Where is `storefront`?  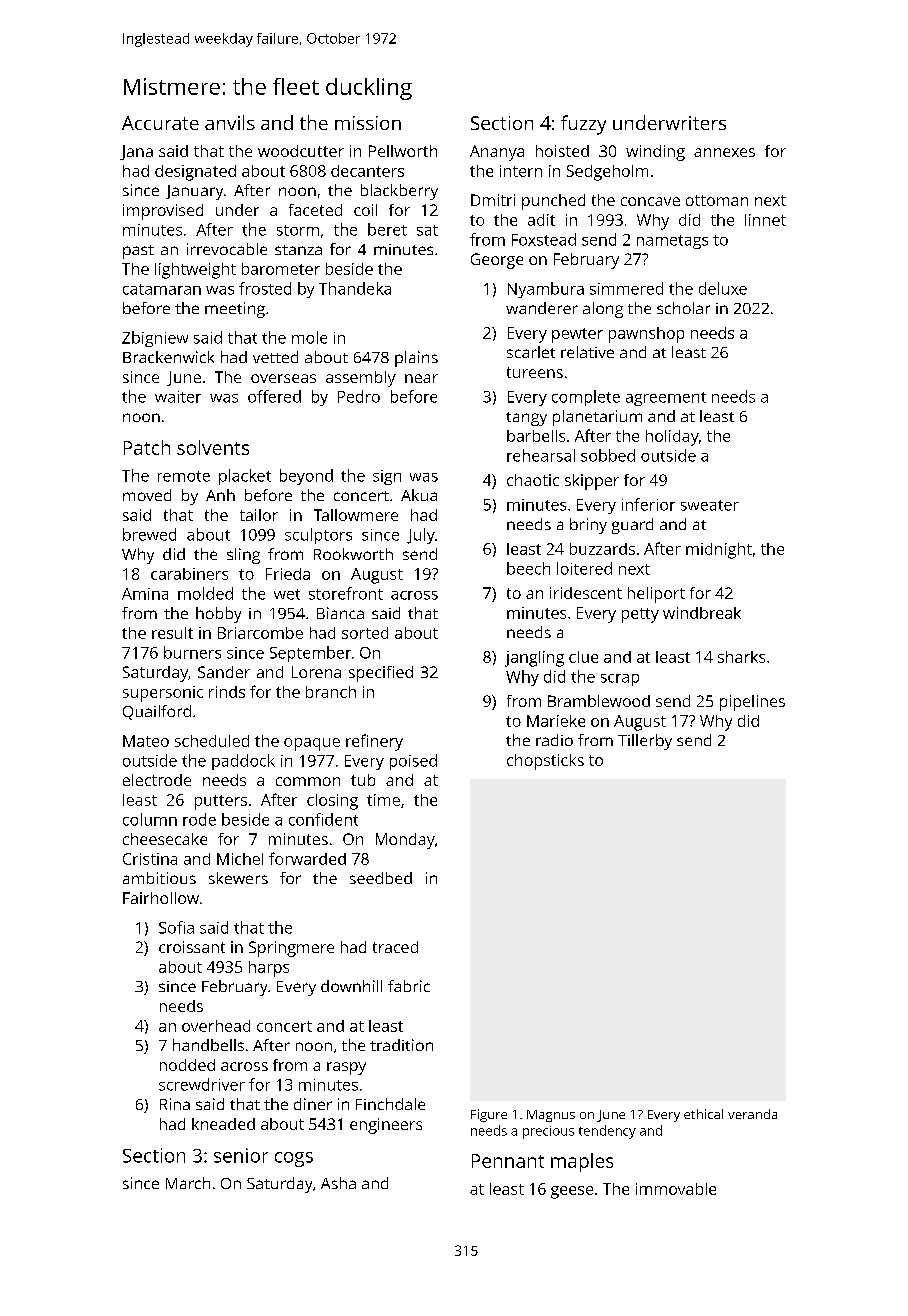 storefront is located at coordinates (346, 593).
